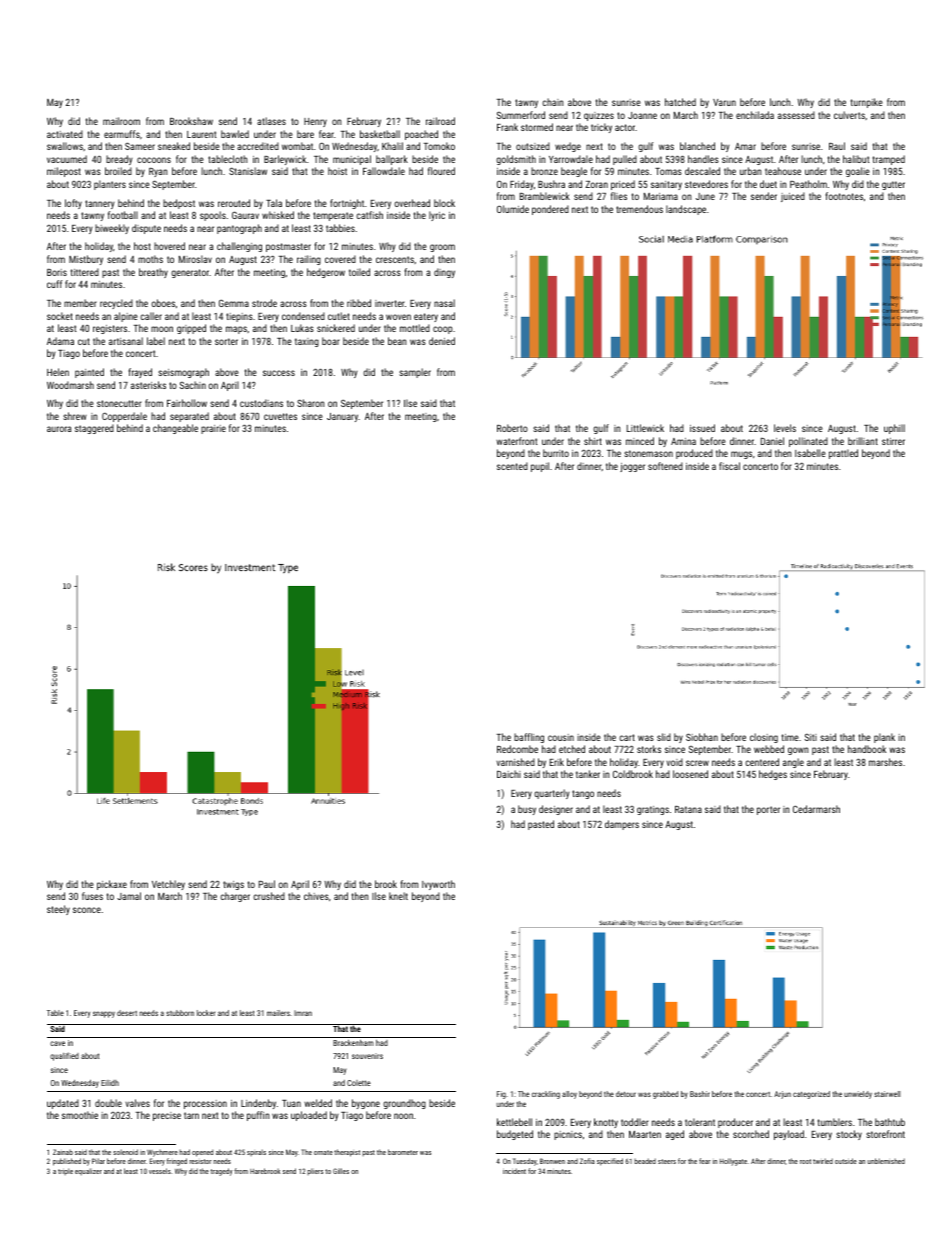  Describe the element at coordinates (175, 429) in the screenshot. I see `changeable` at that location.
